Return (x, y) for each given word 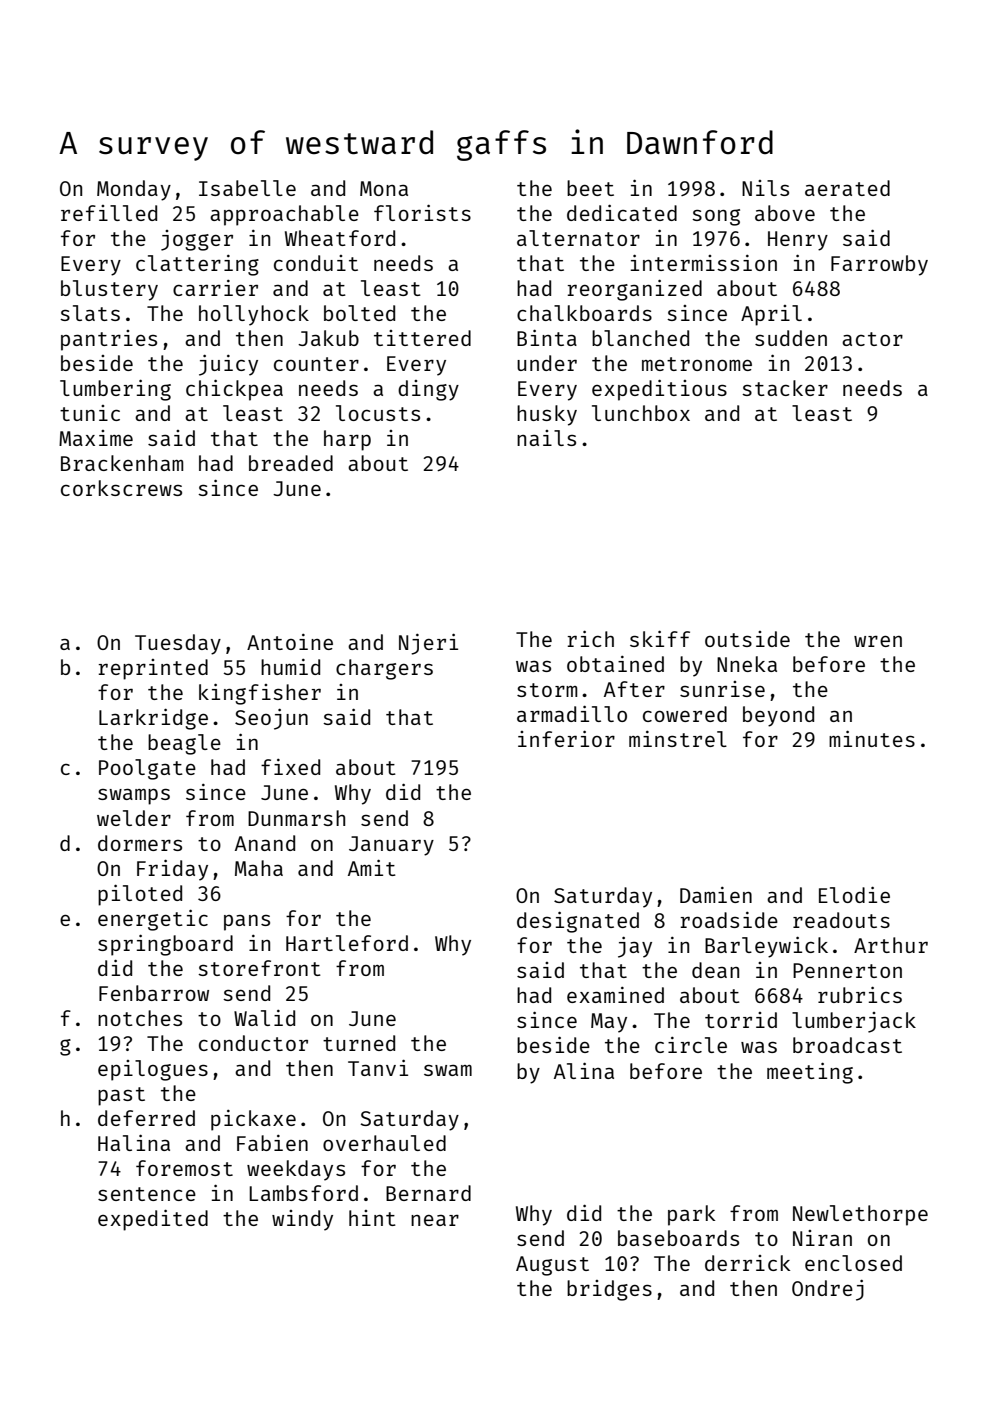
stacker (785, 388)
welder (134, 818)
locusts (378, 413)
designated (578, 922)
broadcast (847, 1045)
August (552, 1266)
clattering (197, 265)
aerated (847, 188)
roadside (729, 920)
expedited (153, 1220)
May (609, 1023)
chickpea (234, 390)
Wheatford (340, 238)
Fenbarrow (154, 993)
